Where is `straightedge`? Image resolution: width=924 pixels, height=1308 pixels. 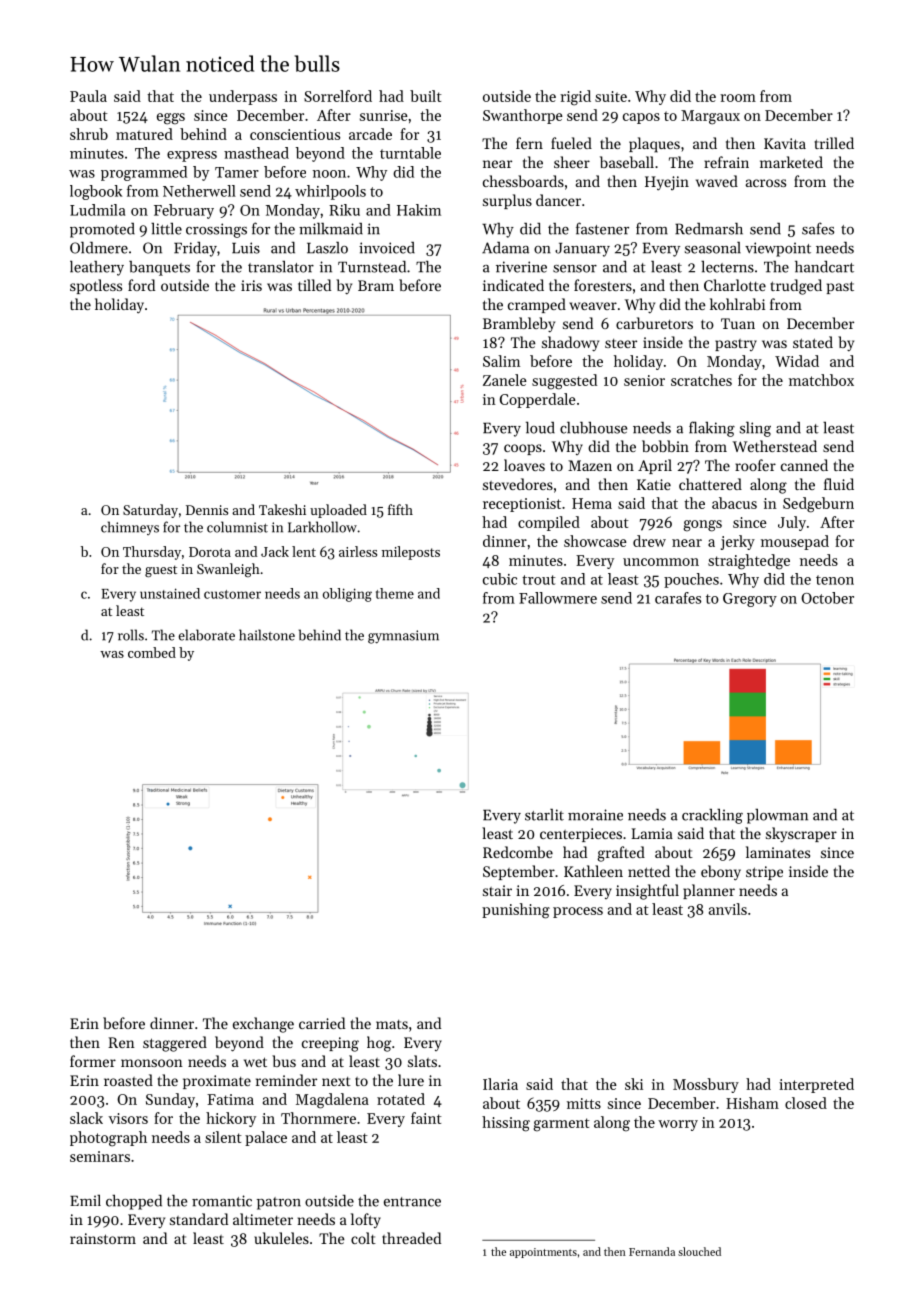
straightedge is located at coordinates (749, 562).
